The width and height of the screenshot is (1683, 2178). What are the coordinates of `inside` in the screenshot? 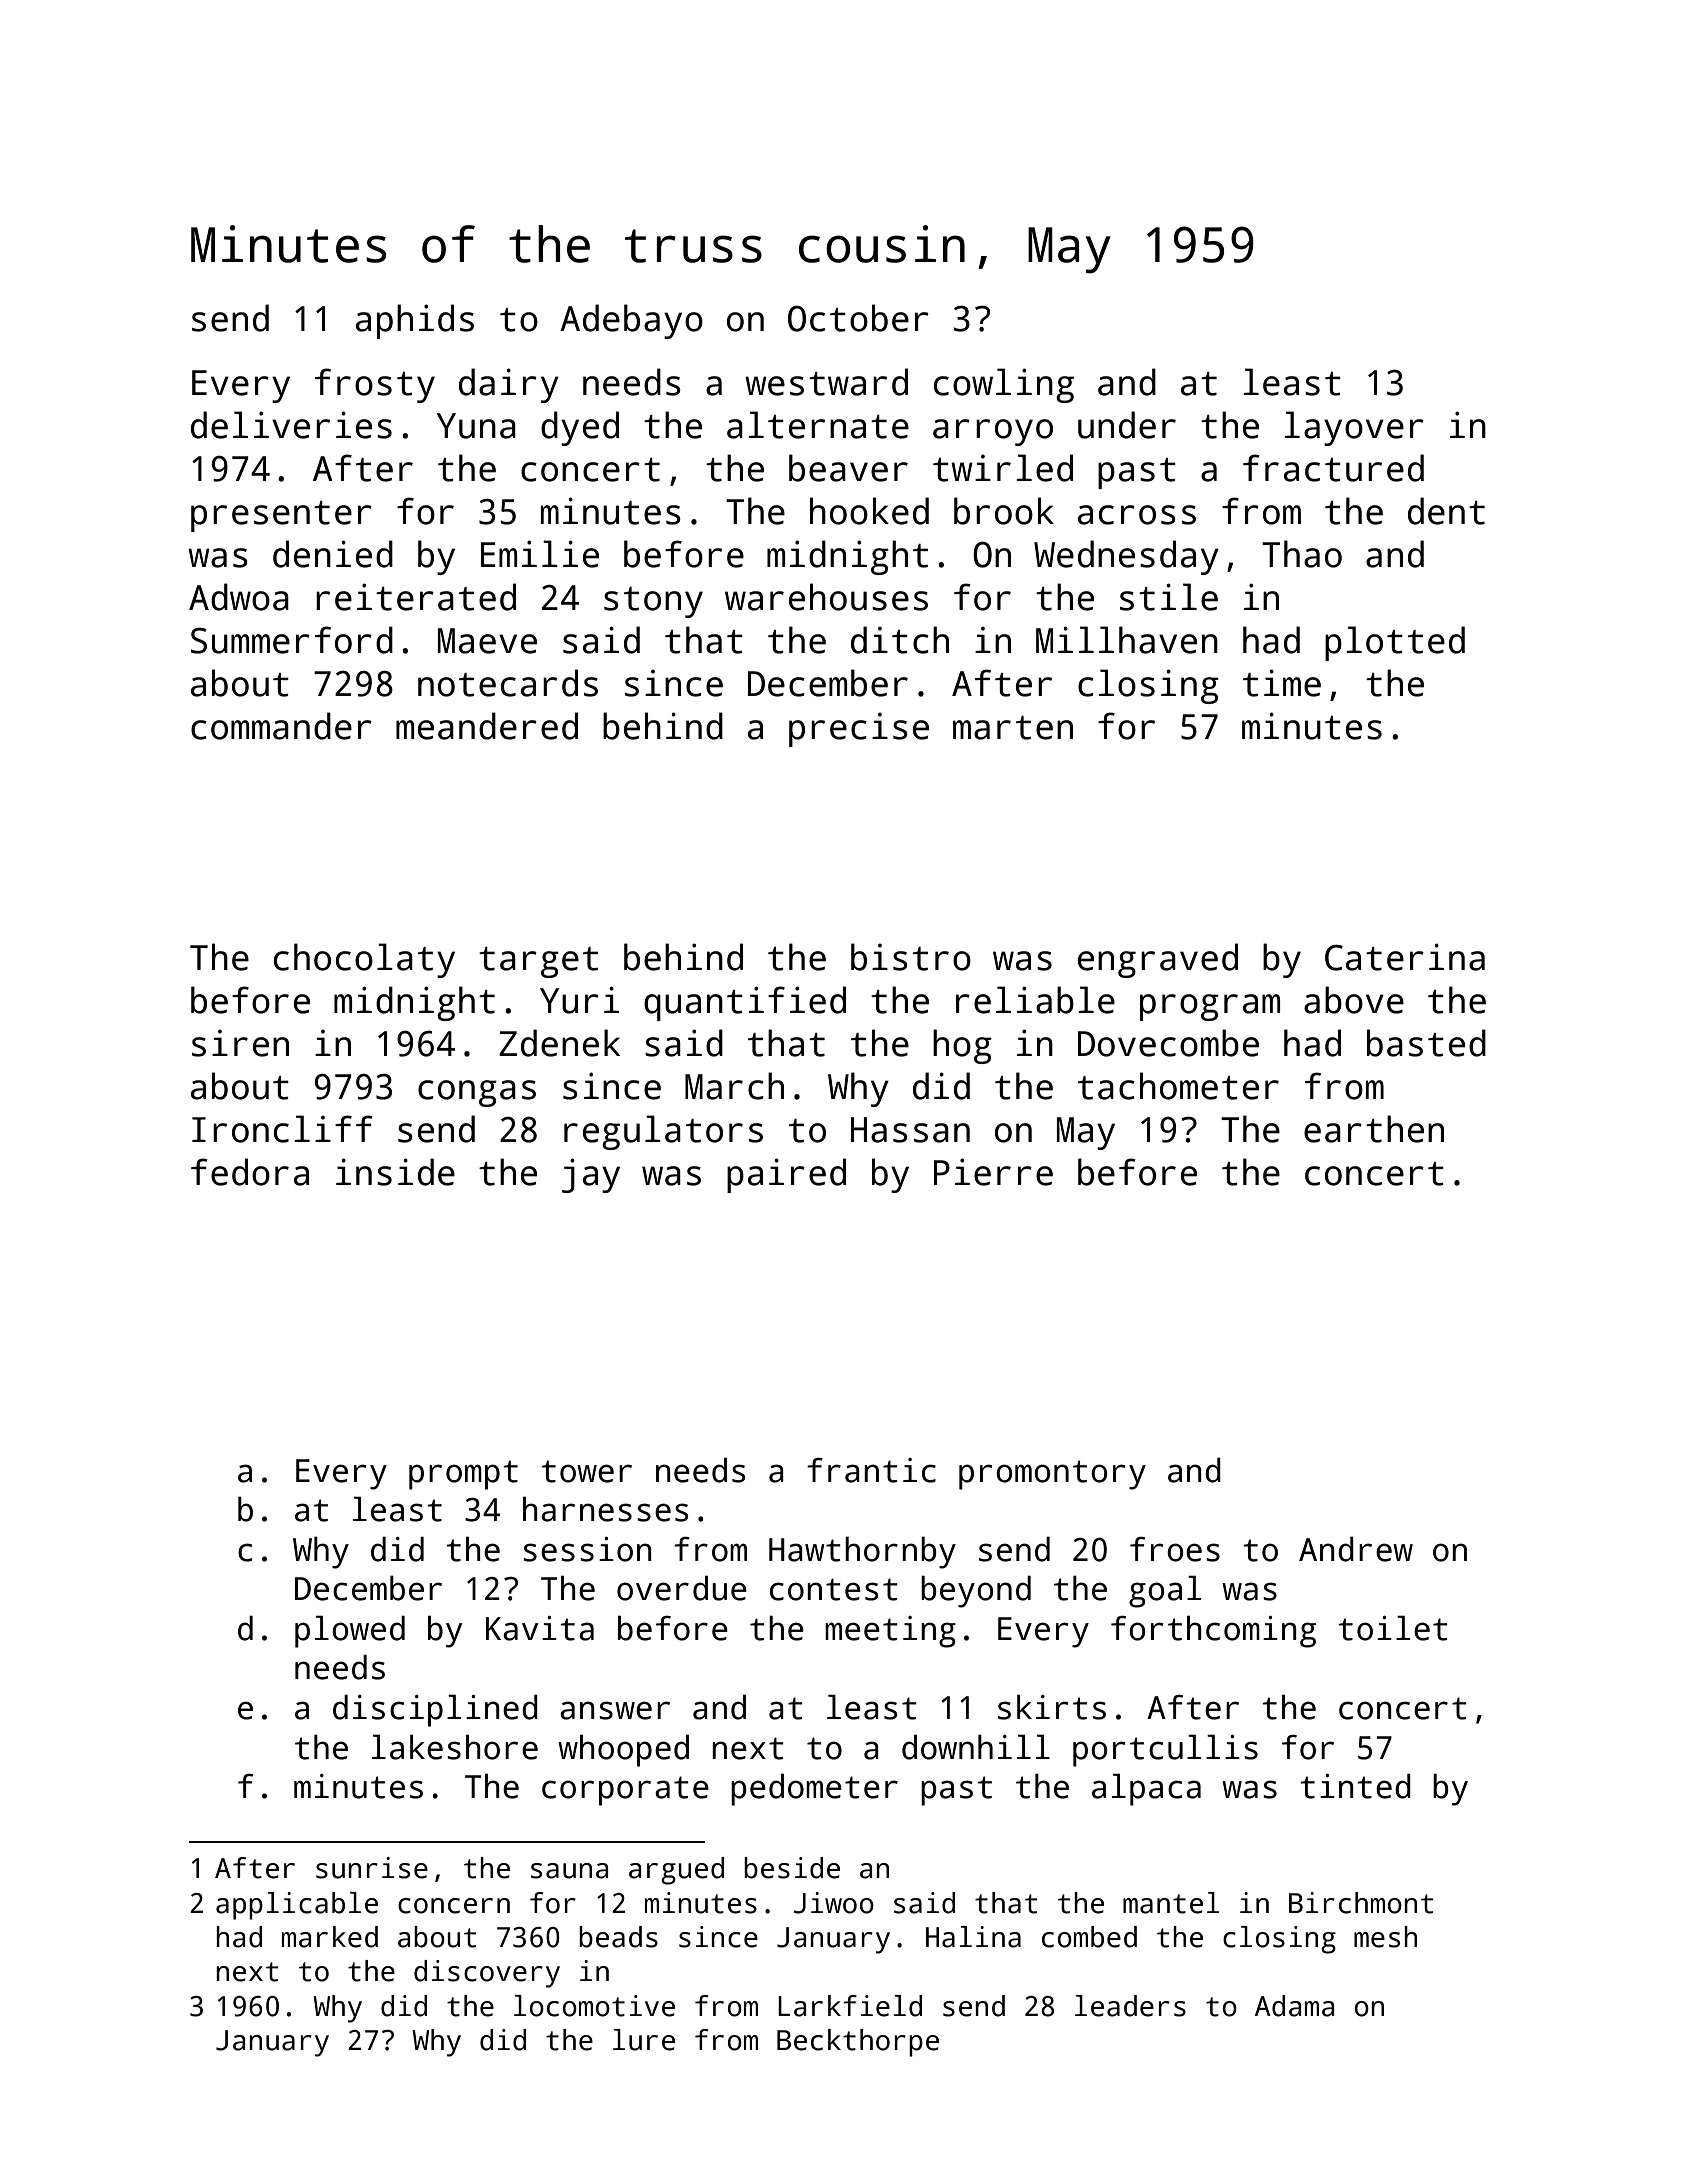 It's located at (395, 1172).
